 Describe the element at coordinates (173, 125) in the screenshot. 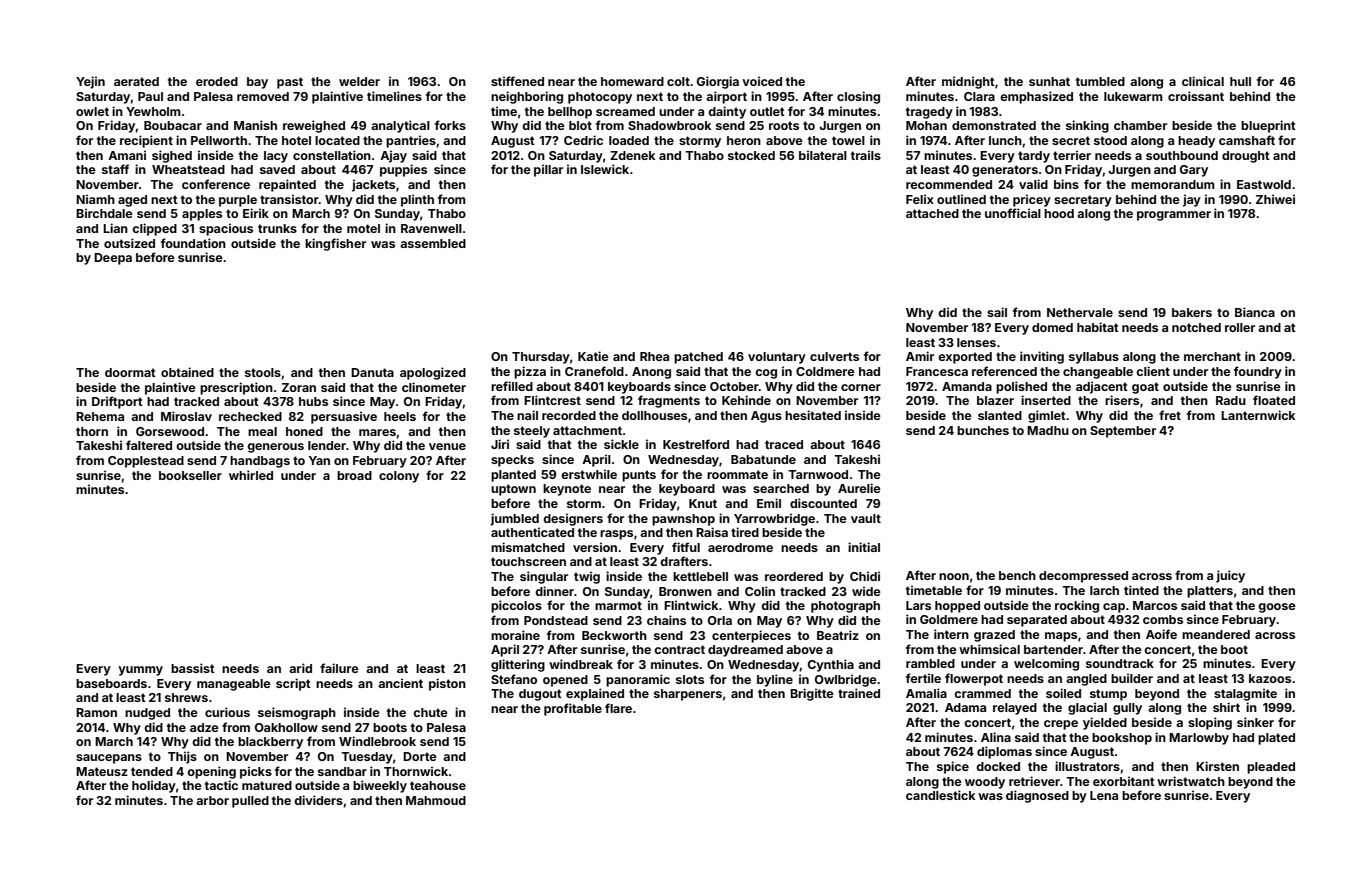

I see `Boubacar` at that location.
